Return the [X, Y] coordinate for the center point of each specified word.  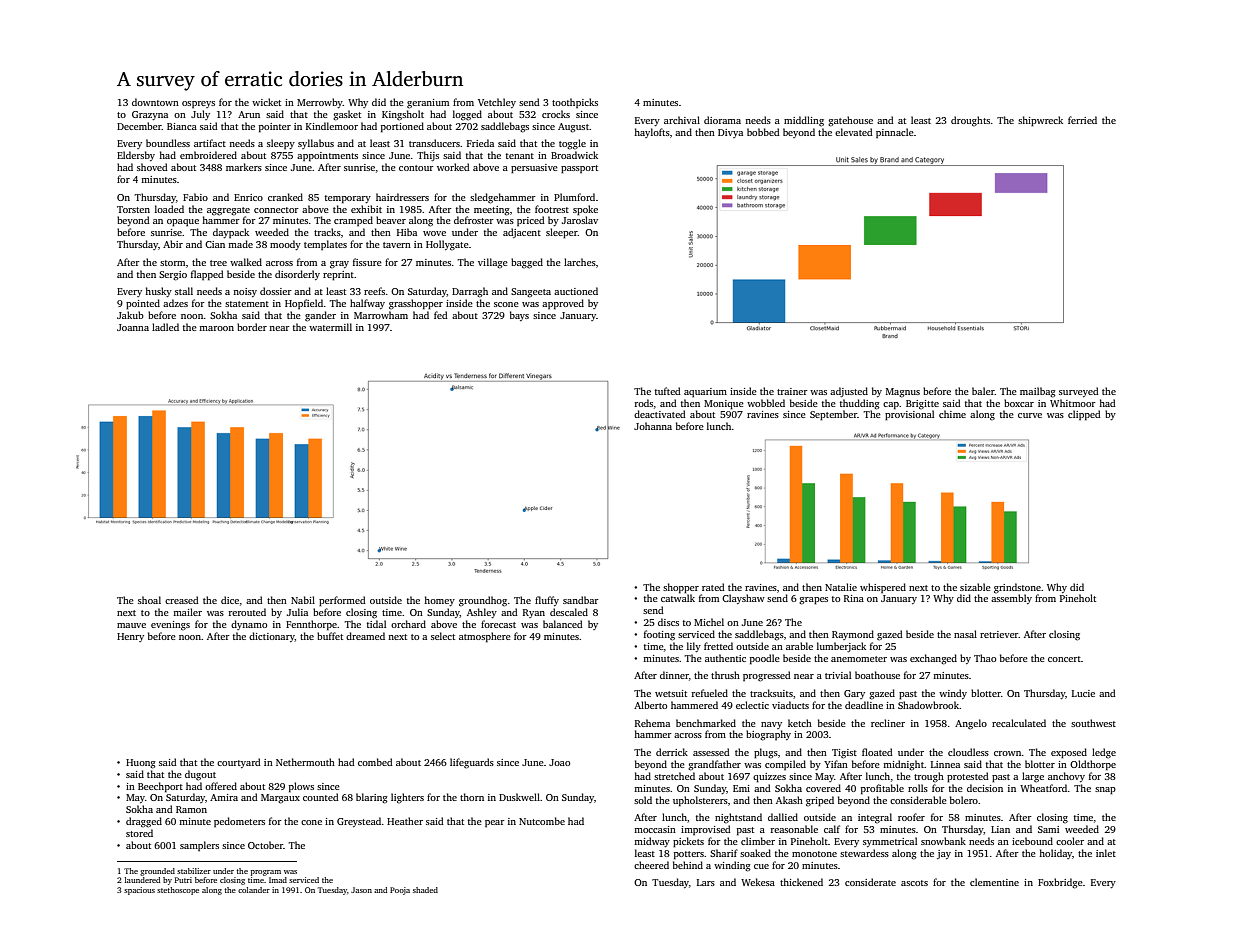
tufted [668, 391]
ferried [1082, 120]
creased [182, 600]
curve [1030, 415]
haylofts [652, 133]
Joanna [133, 327]
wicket [266, 102]
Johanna [653, 426]
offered [221, 786]
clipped [1084, 415]
